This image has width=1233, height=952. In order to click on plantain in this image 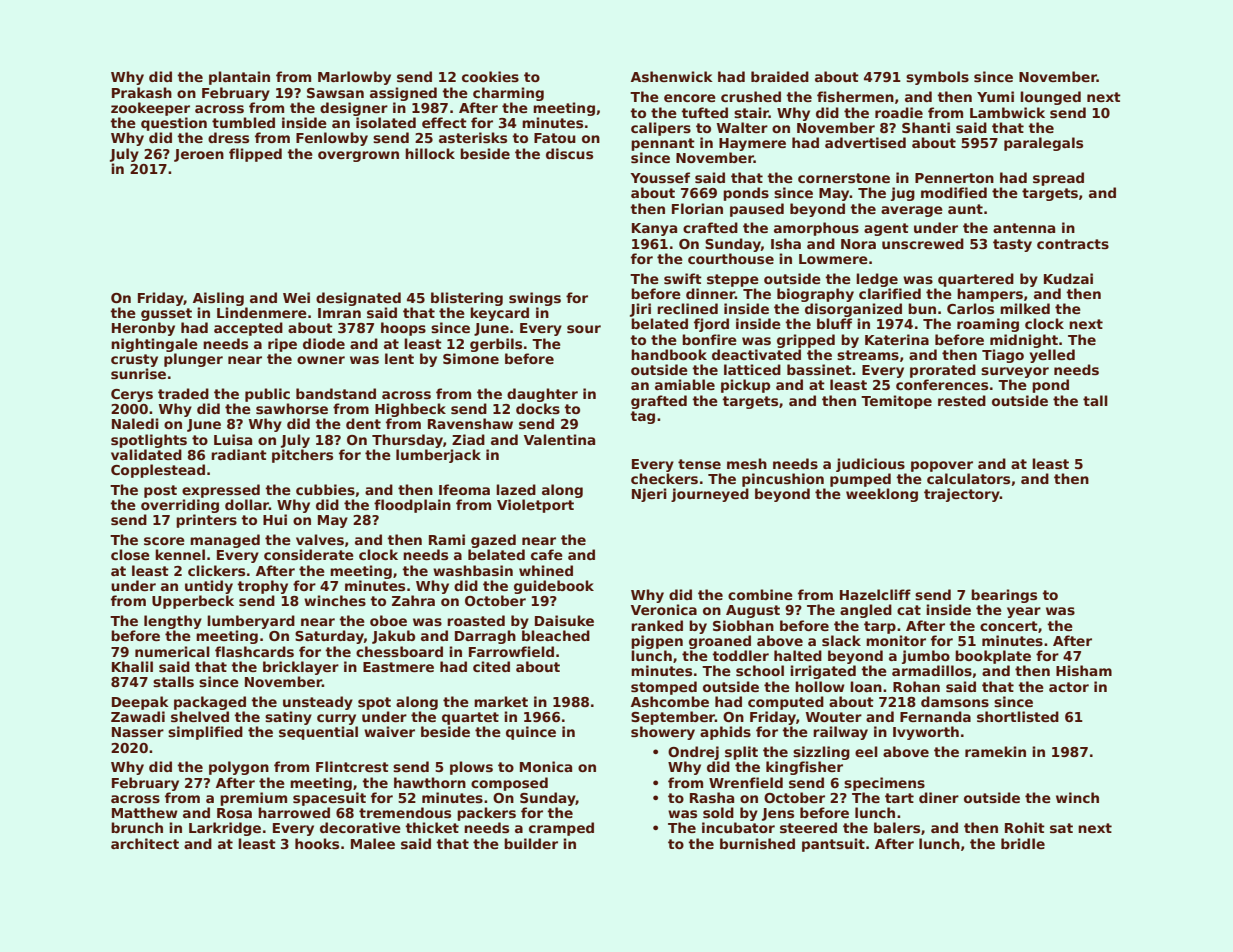, I will do `click(239, 78)`.
